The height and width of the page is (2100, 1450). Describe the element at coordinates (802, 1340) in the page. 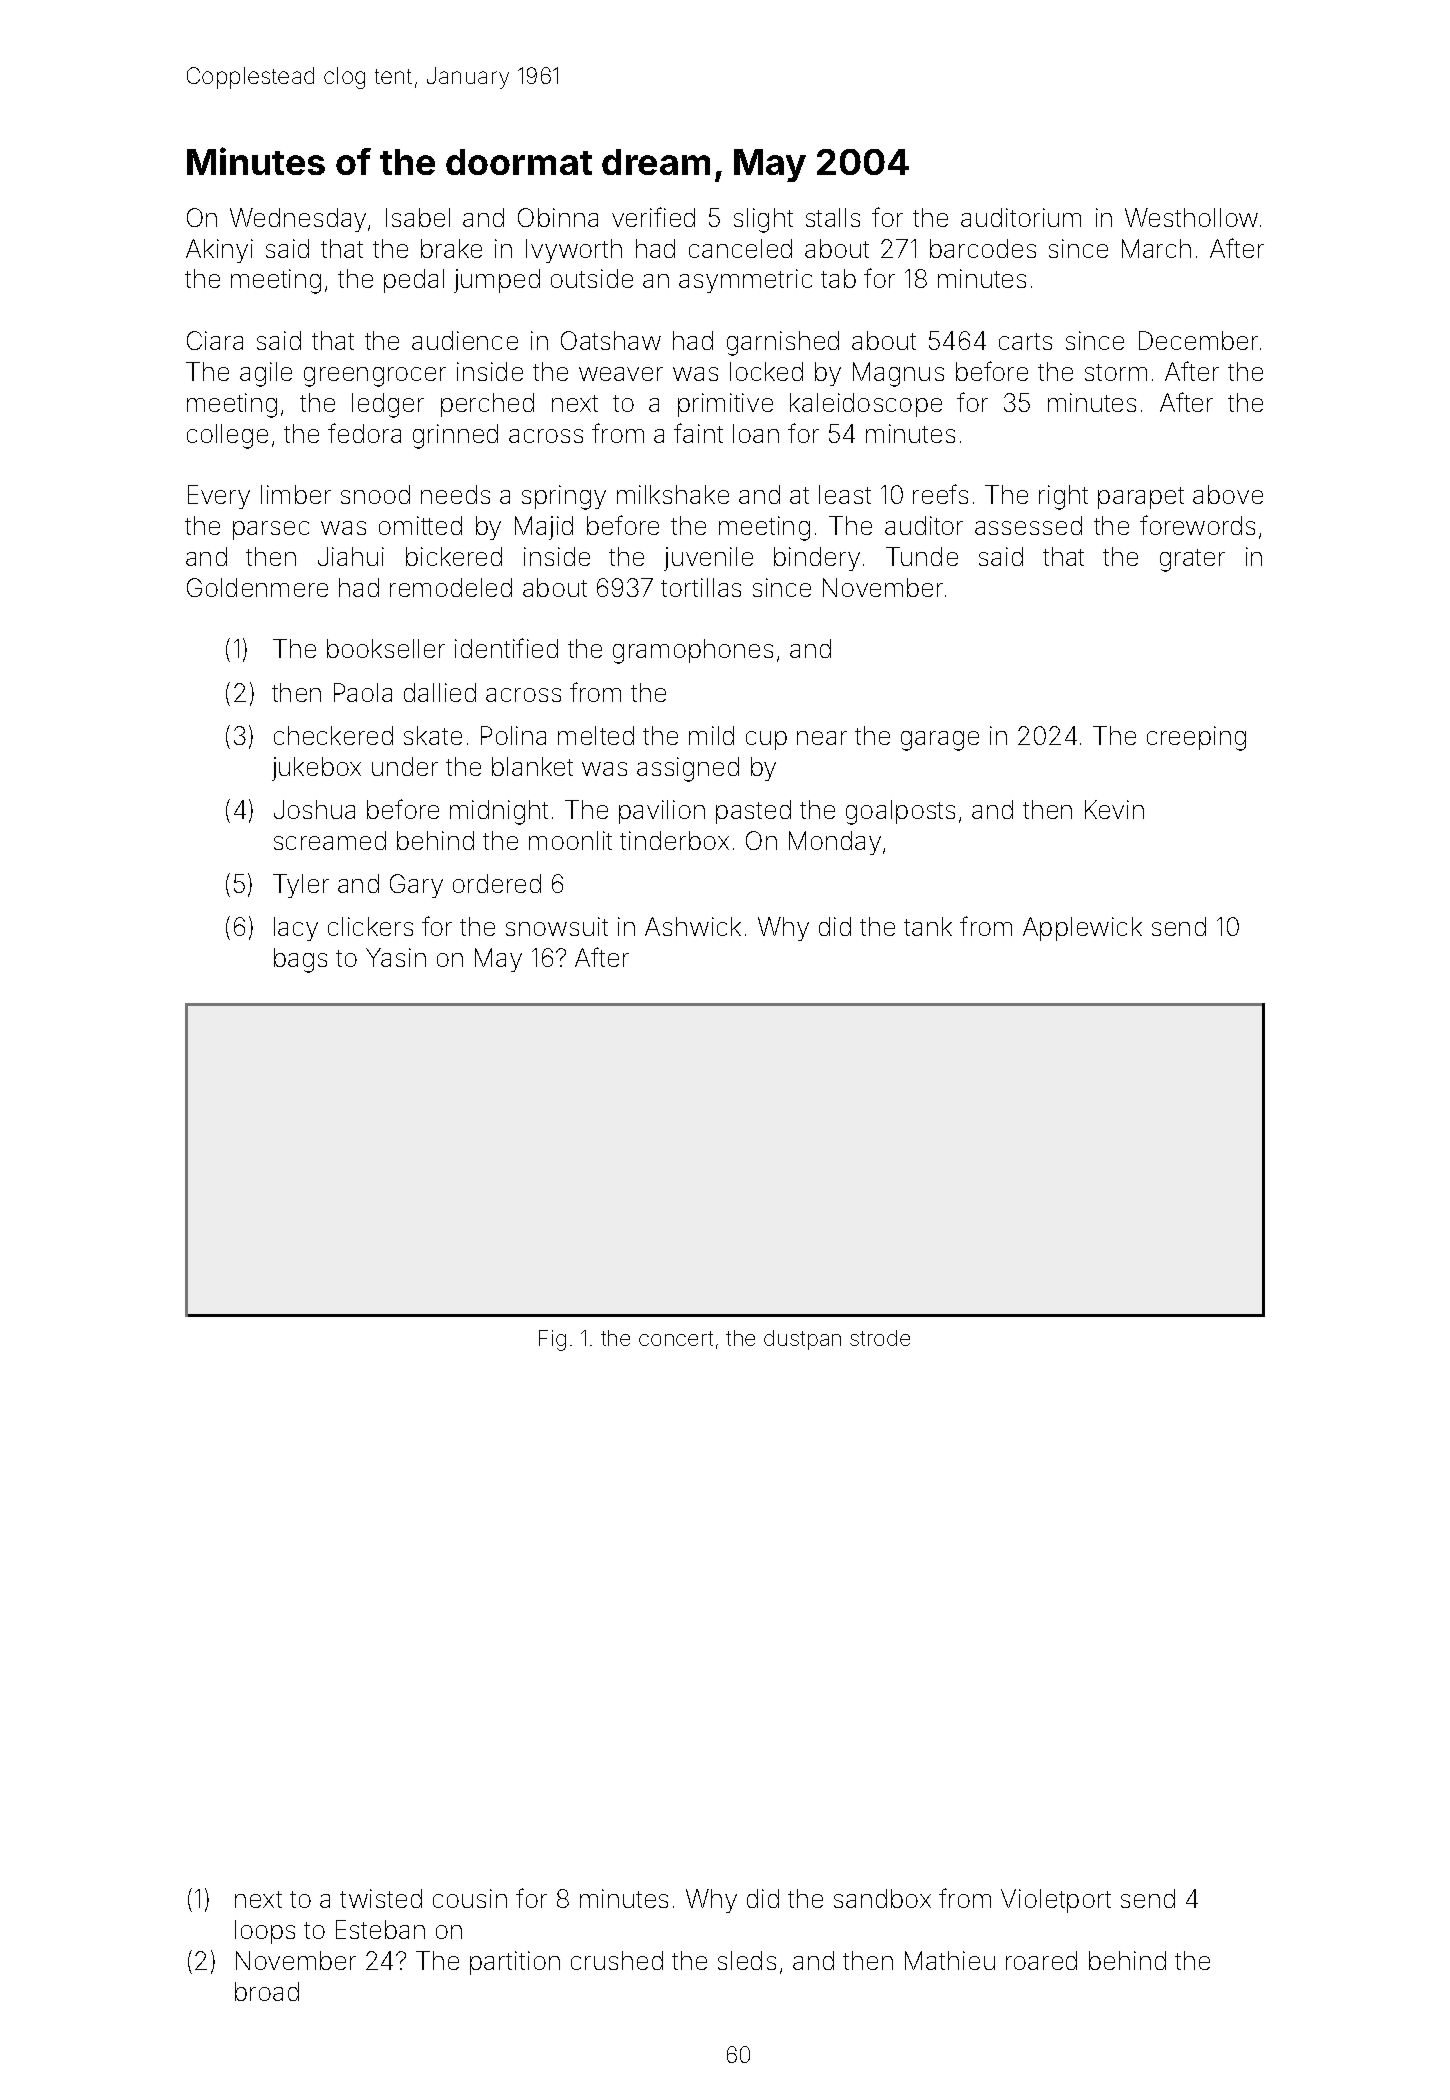

I see `dustpan` at that location.
